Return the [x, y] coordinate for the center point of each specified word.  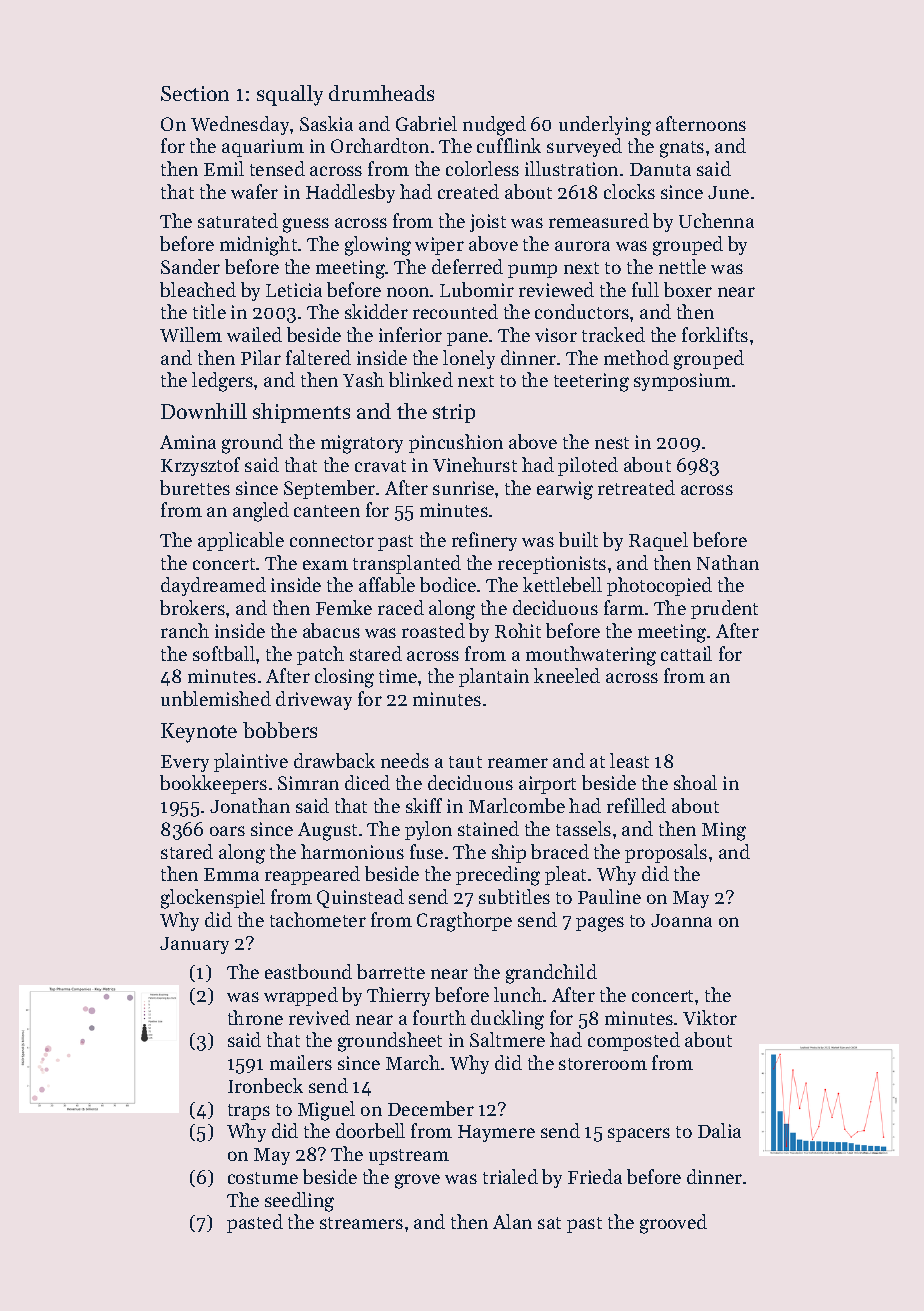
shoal [695, 782]
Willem [191, 334]
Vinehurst [475, 464]
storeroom [603, 1064]
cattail [686, 653]
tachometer [318, 919]
